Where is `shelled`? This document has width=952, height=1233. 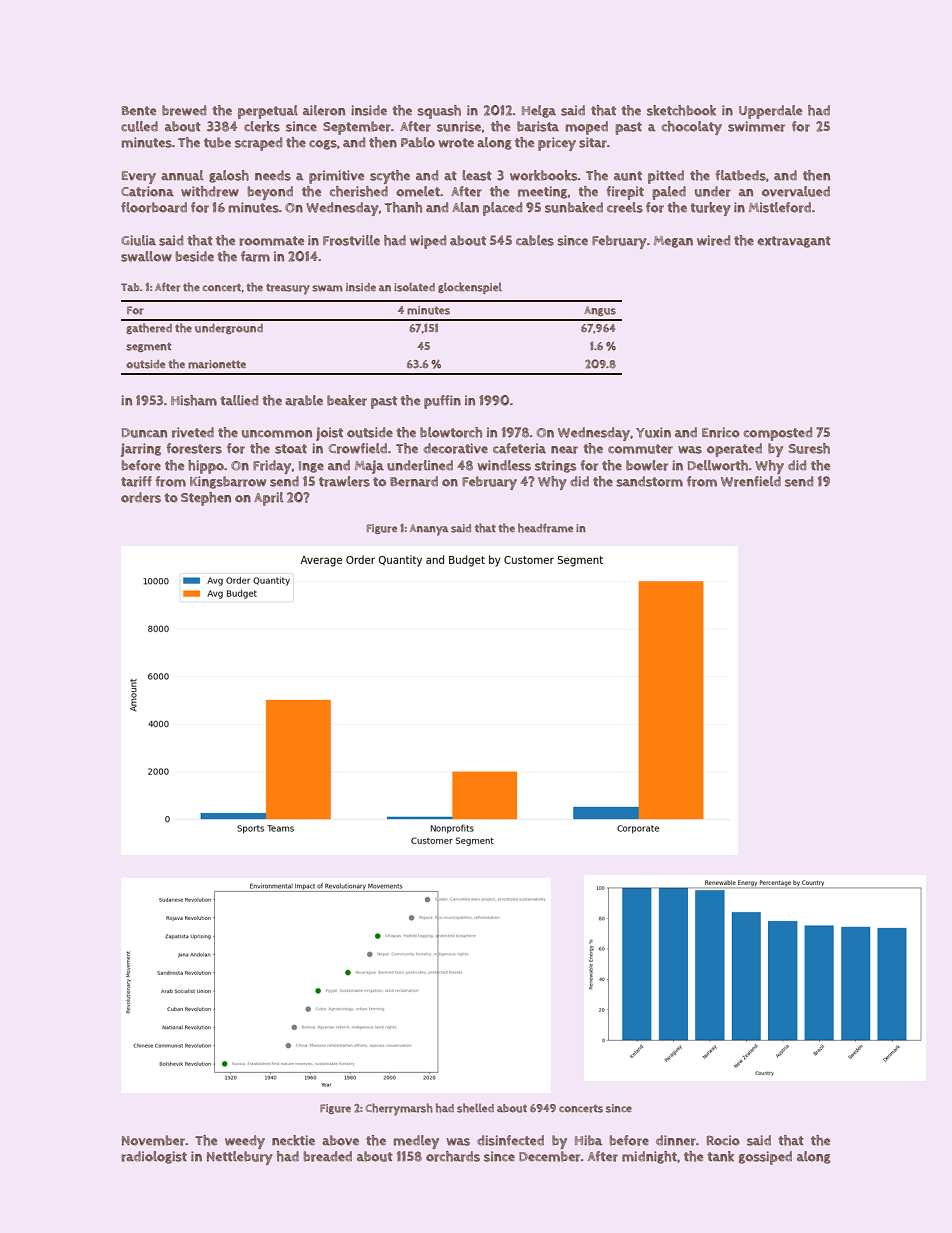 shelled is located at coordinates (475, 1108).
